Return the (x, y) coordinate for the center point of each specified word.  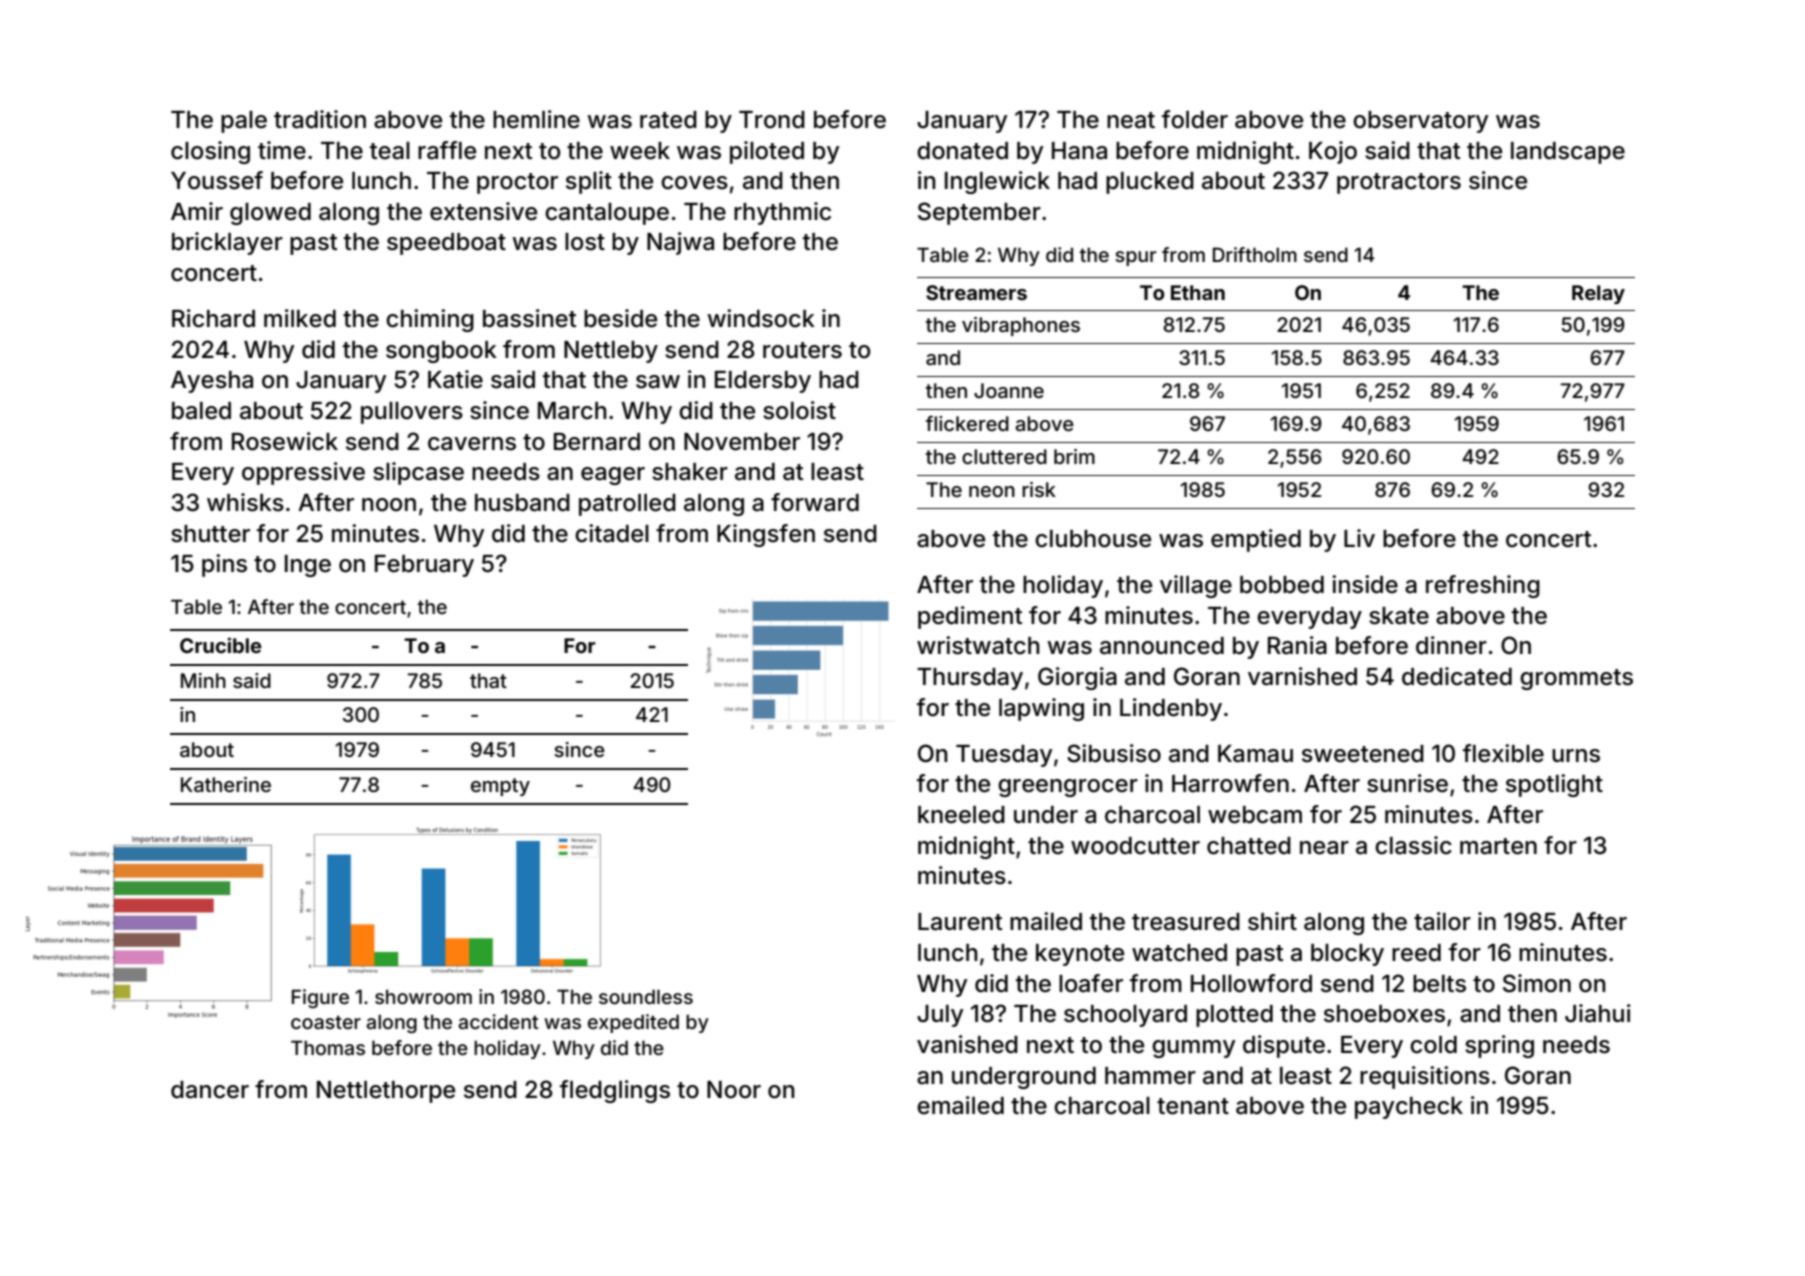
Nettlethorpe (386, 1092)
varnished (1302, 676)
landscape (1568, 153)
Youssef (217, 180)
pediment (970, 617)
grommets (1576, 679)
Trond (772, 120)
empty (500, 787)
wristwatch (978, 645)
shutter (210, 534)
